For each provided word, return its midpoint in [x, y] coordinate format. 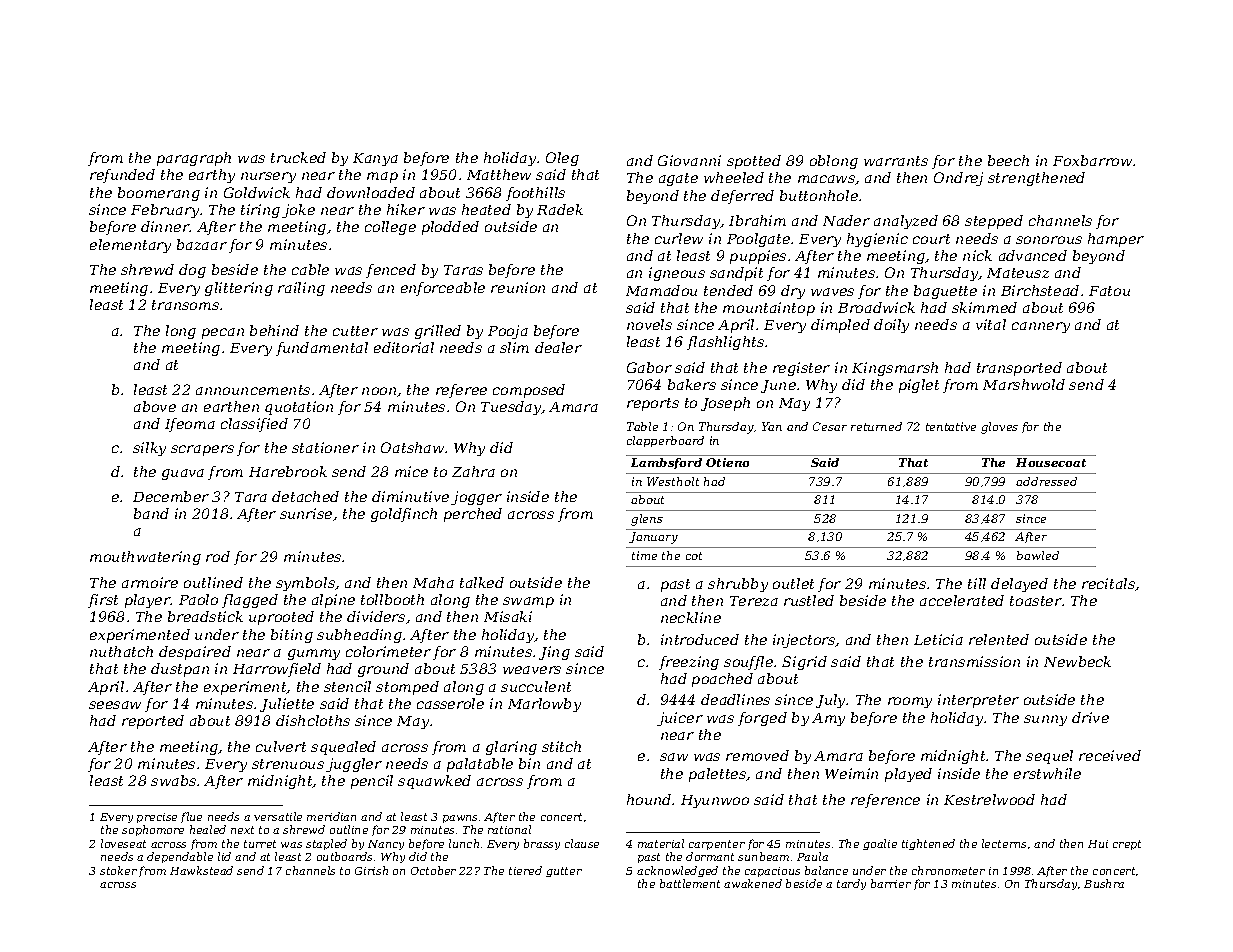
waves [832, 292]
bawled [1038, 555]
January [653, 538]
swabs [173, 780]
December [171, 496]
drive [1090, 717]
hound [649, 799]
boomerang [159, 194]
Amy [828, 719]
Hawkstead [201, 870]
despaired [195, 653]
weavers [532, 670]
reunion [518, 287]
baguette [945, 292]
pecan [223, 333]
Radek [560, 209]
